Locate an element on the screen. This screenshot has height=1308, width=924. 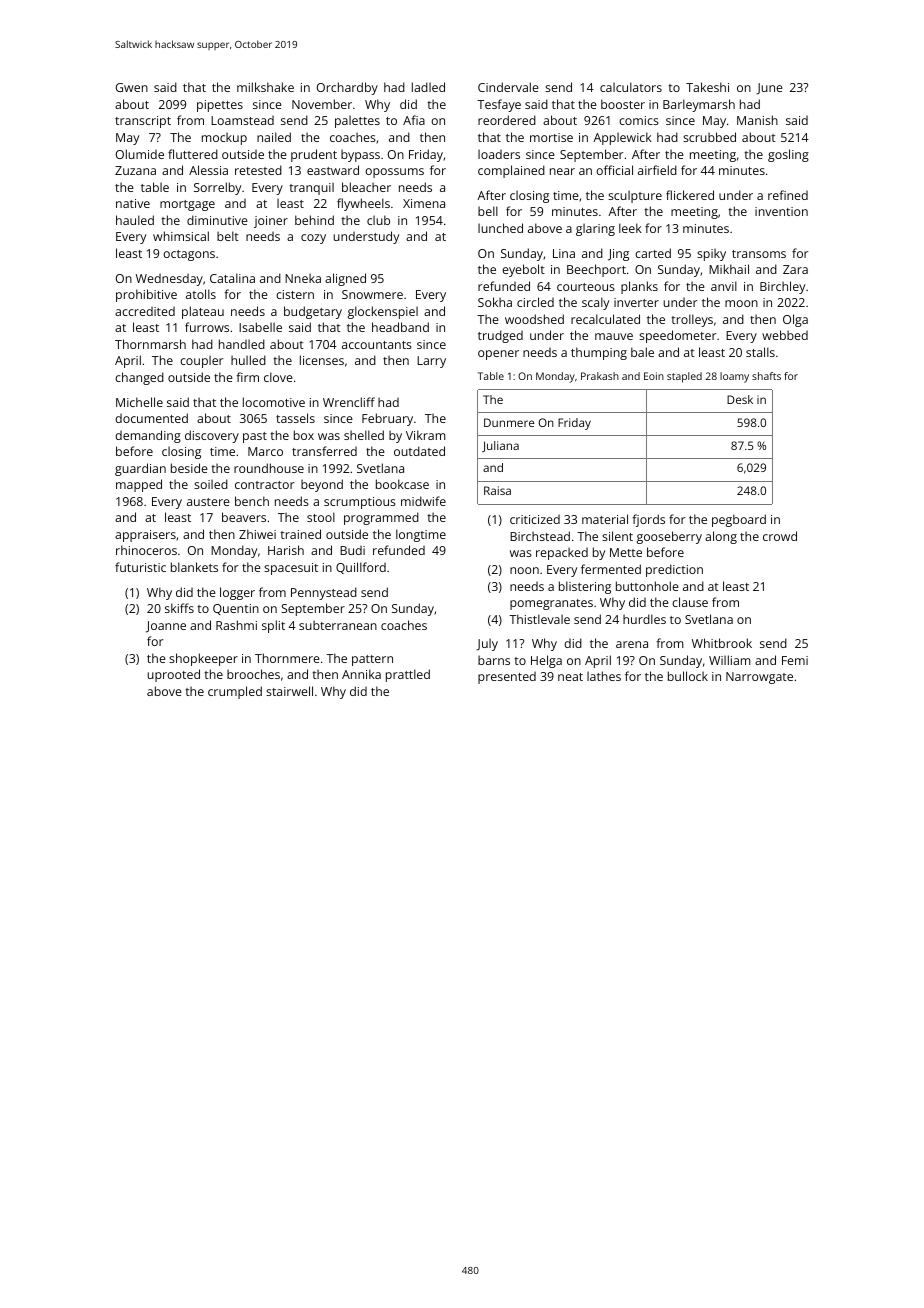
Joanne is located at coordinates (166, 627).
